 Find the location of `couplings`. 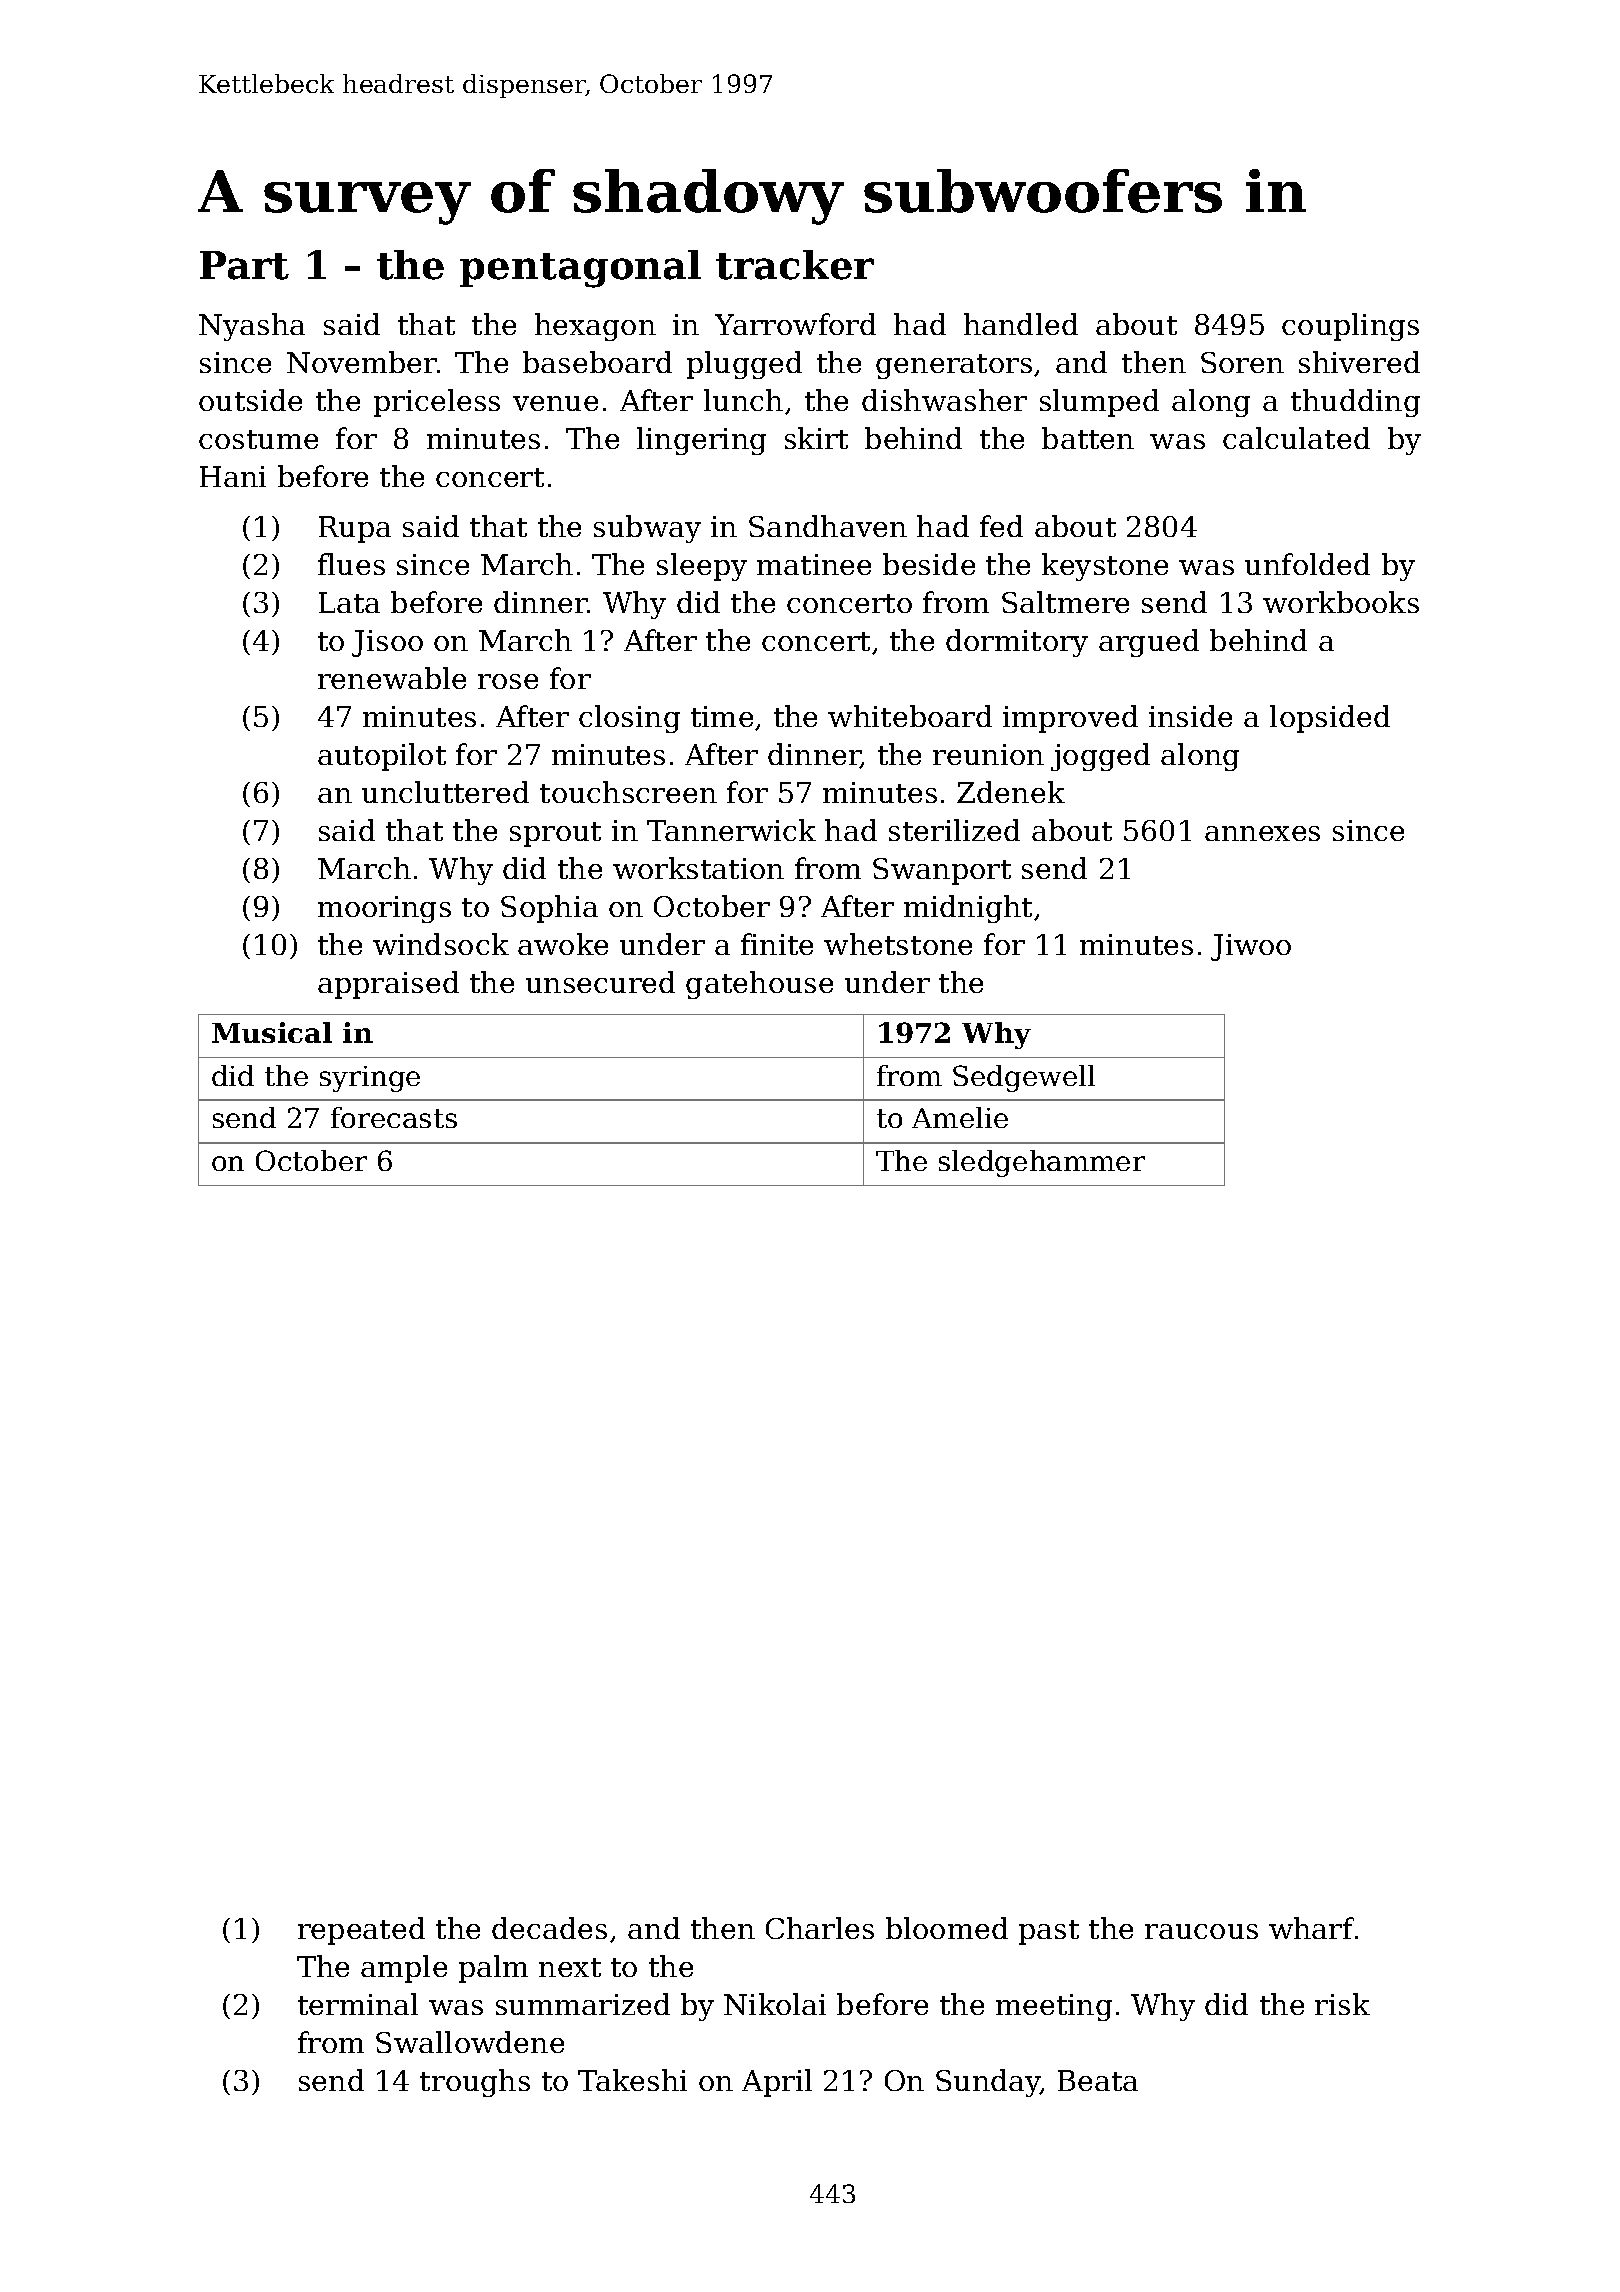

couplings is located at coordinates (1350, 327).
